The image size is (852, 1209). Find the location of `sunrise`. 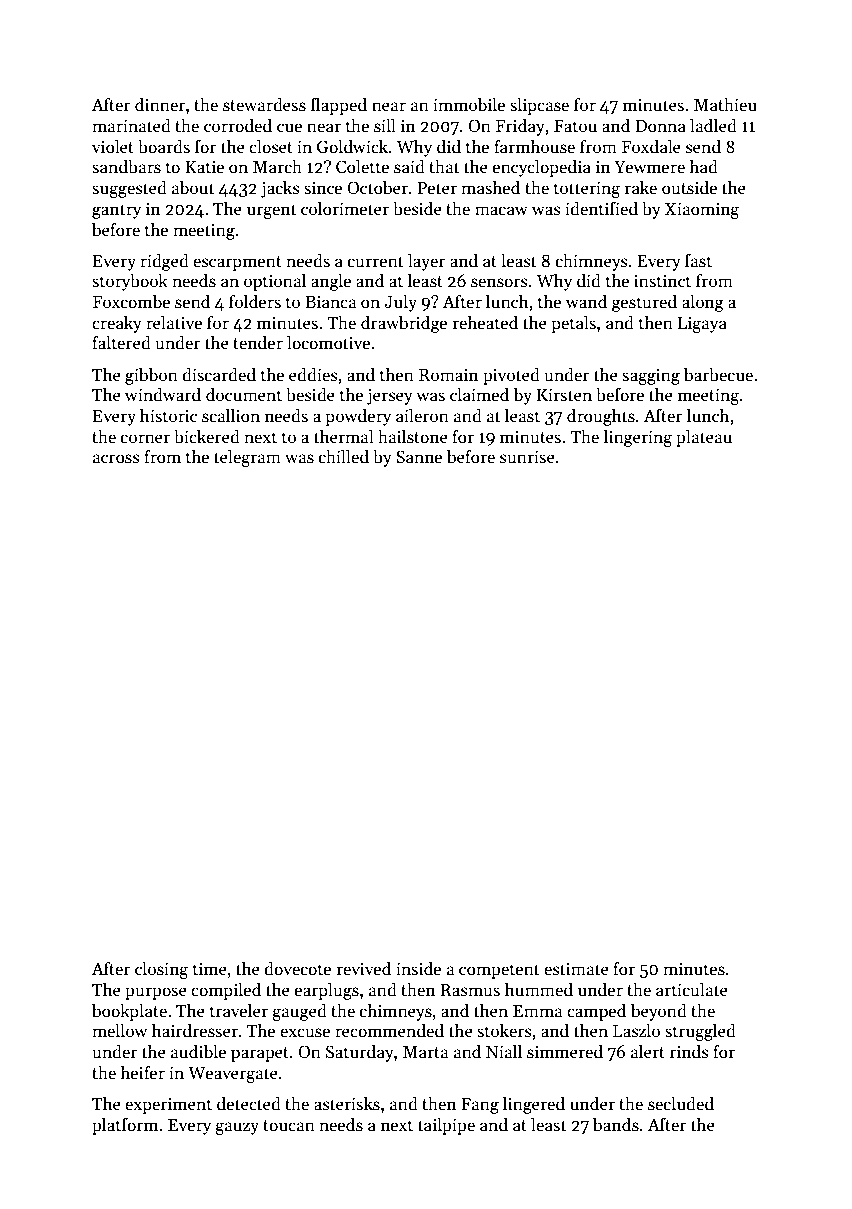

sunrise is located at coordinates (527, 457).
